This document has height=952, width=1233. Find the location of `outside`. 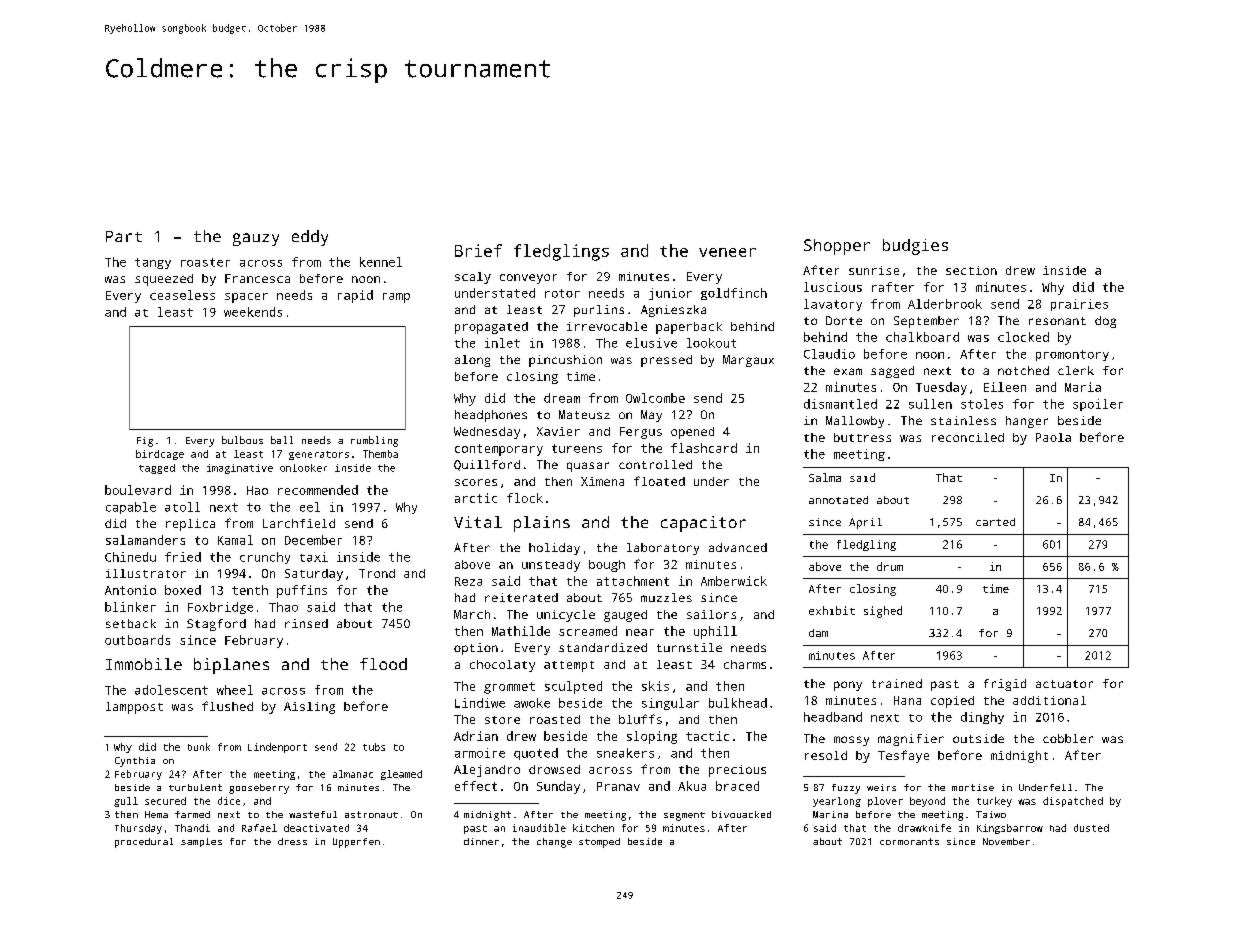

outside is located at coordinates (978, 738).
